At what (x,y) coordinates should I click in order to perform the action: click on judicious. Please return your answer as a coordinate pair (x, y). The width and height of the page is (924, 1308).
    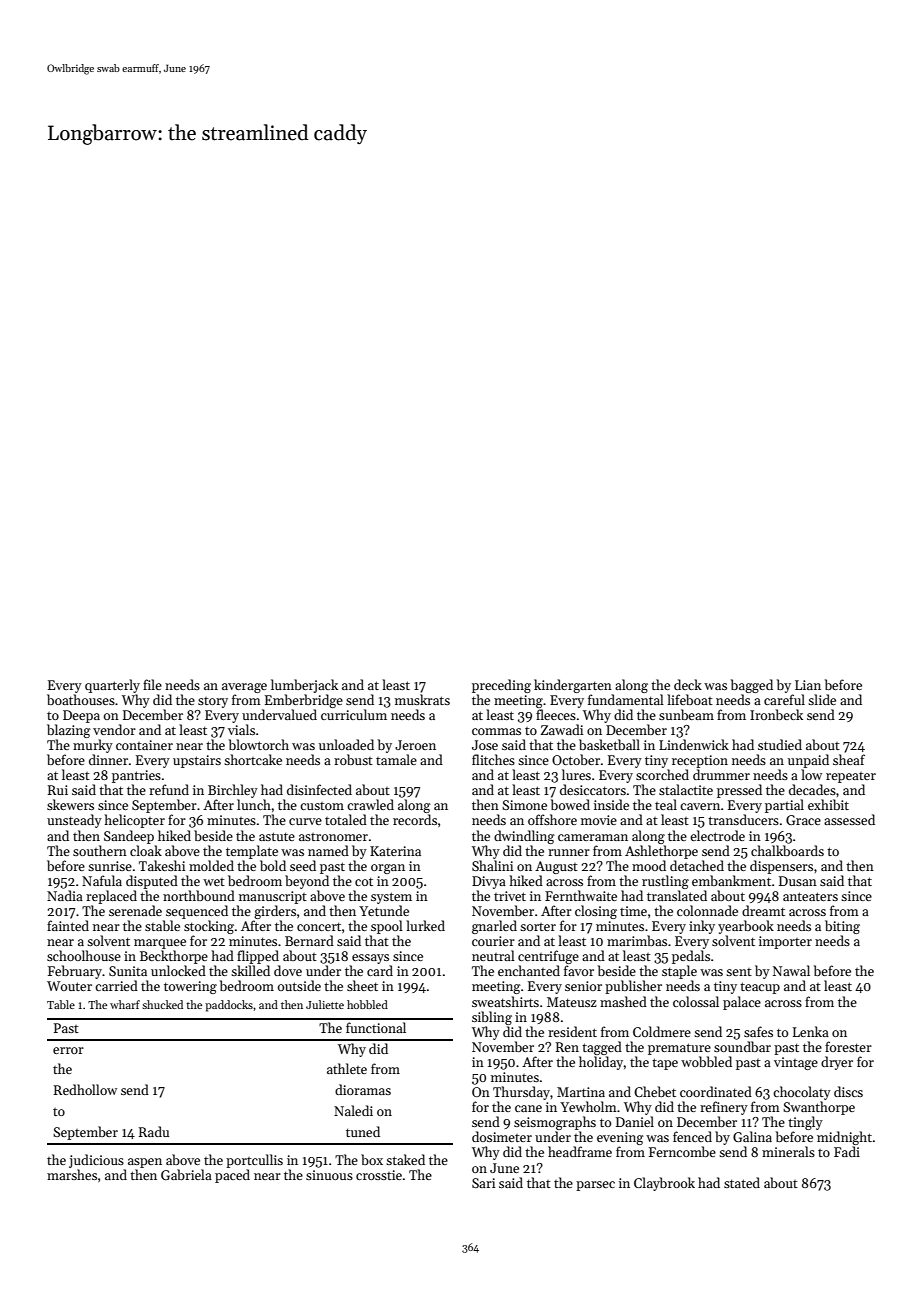
    Looking at the image, I should click on (96, 1161).
